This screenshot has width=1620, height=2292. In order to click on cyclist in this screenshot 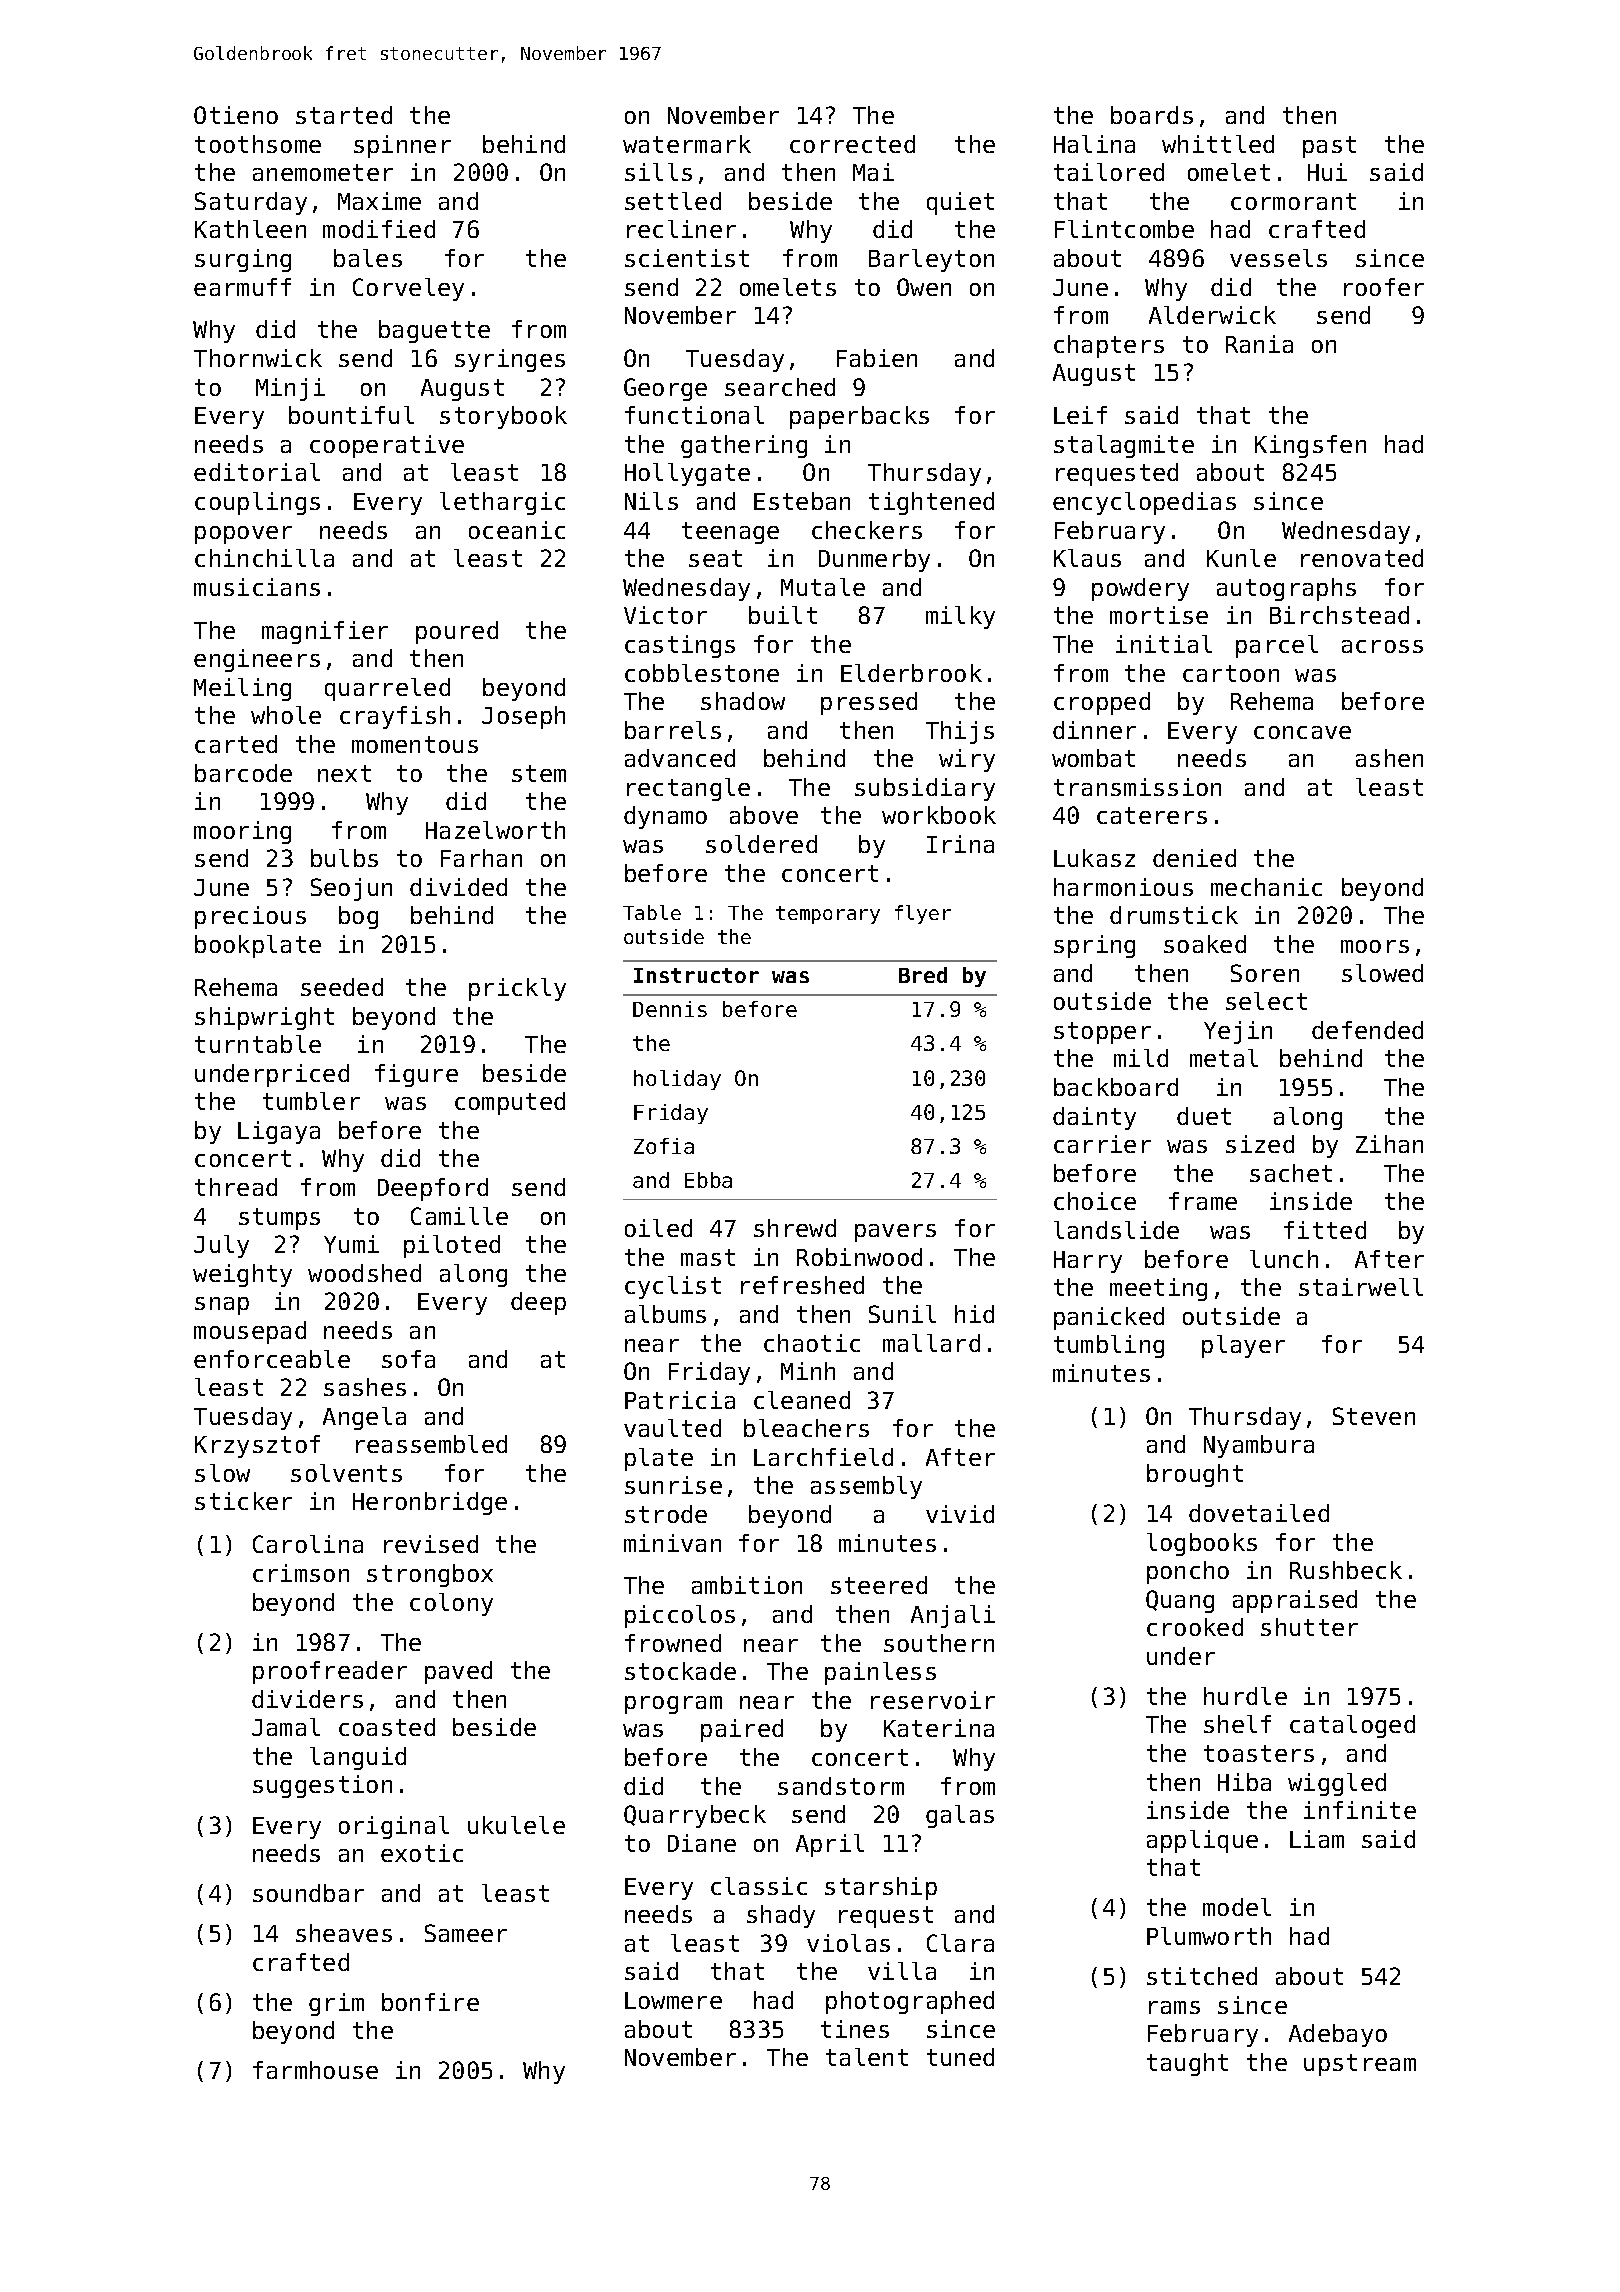, I will do `click(673, 1287)`.
